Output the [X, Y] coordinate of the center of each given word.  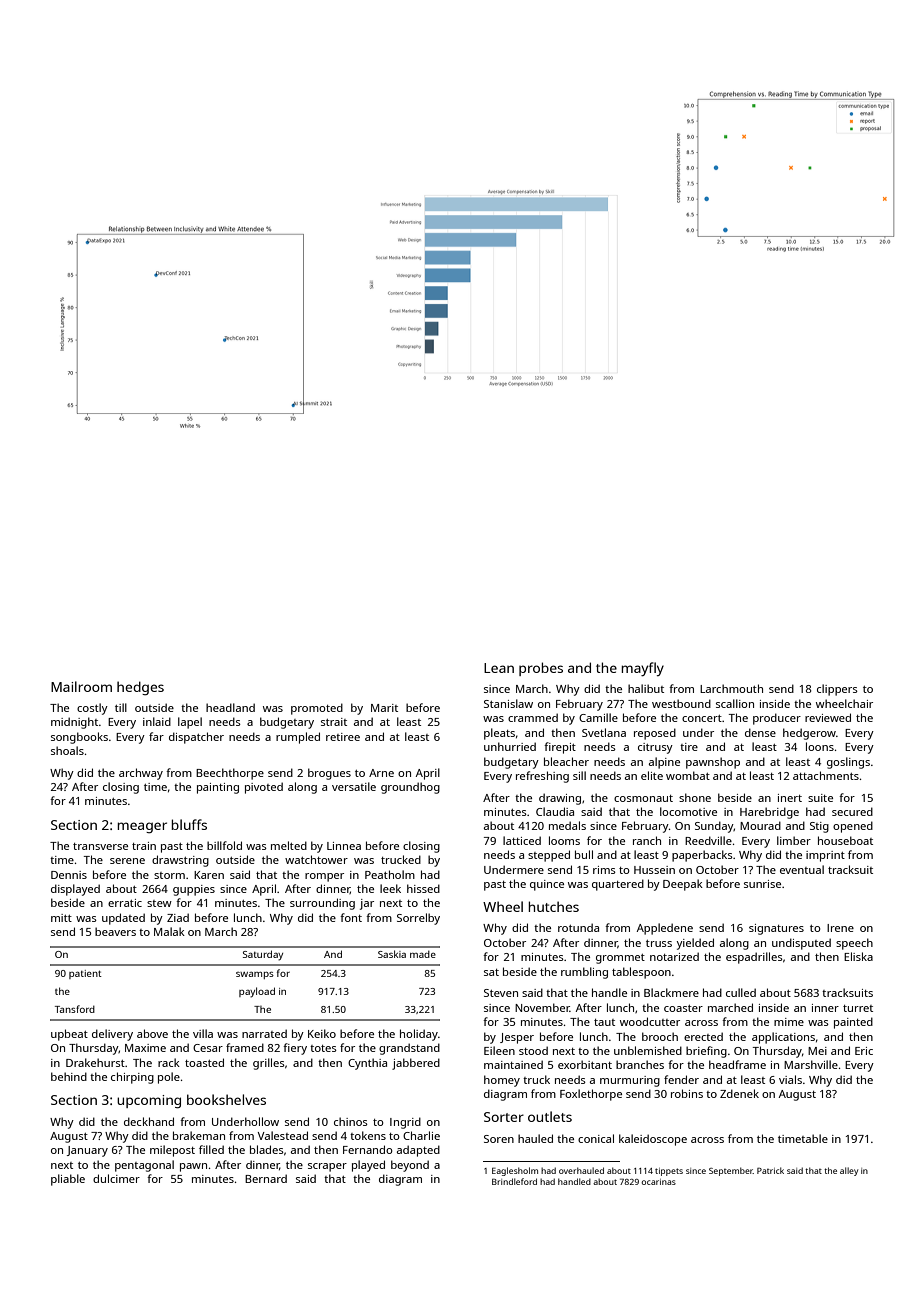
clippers [837, 690]
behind [69, 1076]
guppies [194, 890]
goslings [848, 763]
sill [579, 775]
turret [858, 1008]
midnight [75, 723]
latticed [522, 840]
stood [533, 1050]
